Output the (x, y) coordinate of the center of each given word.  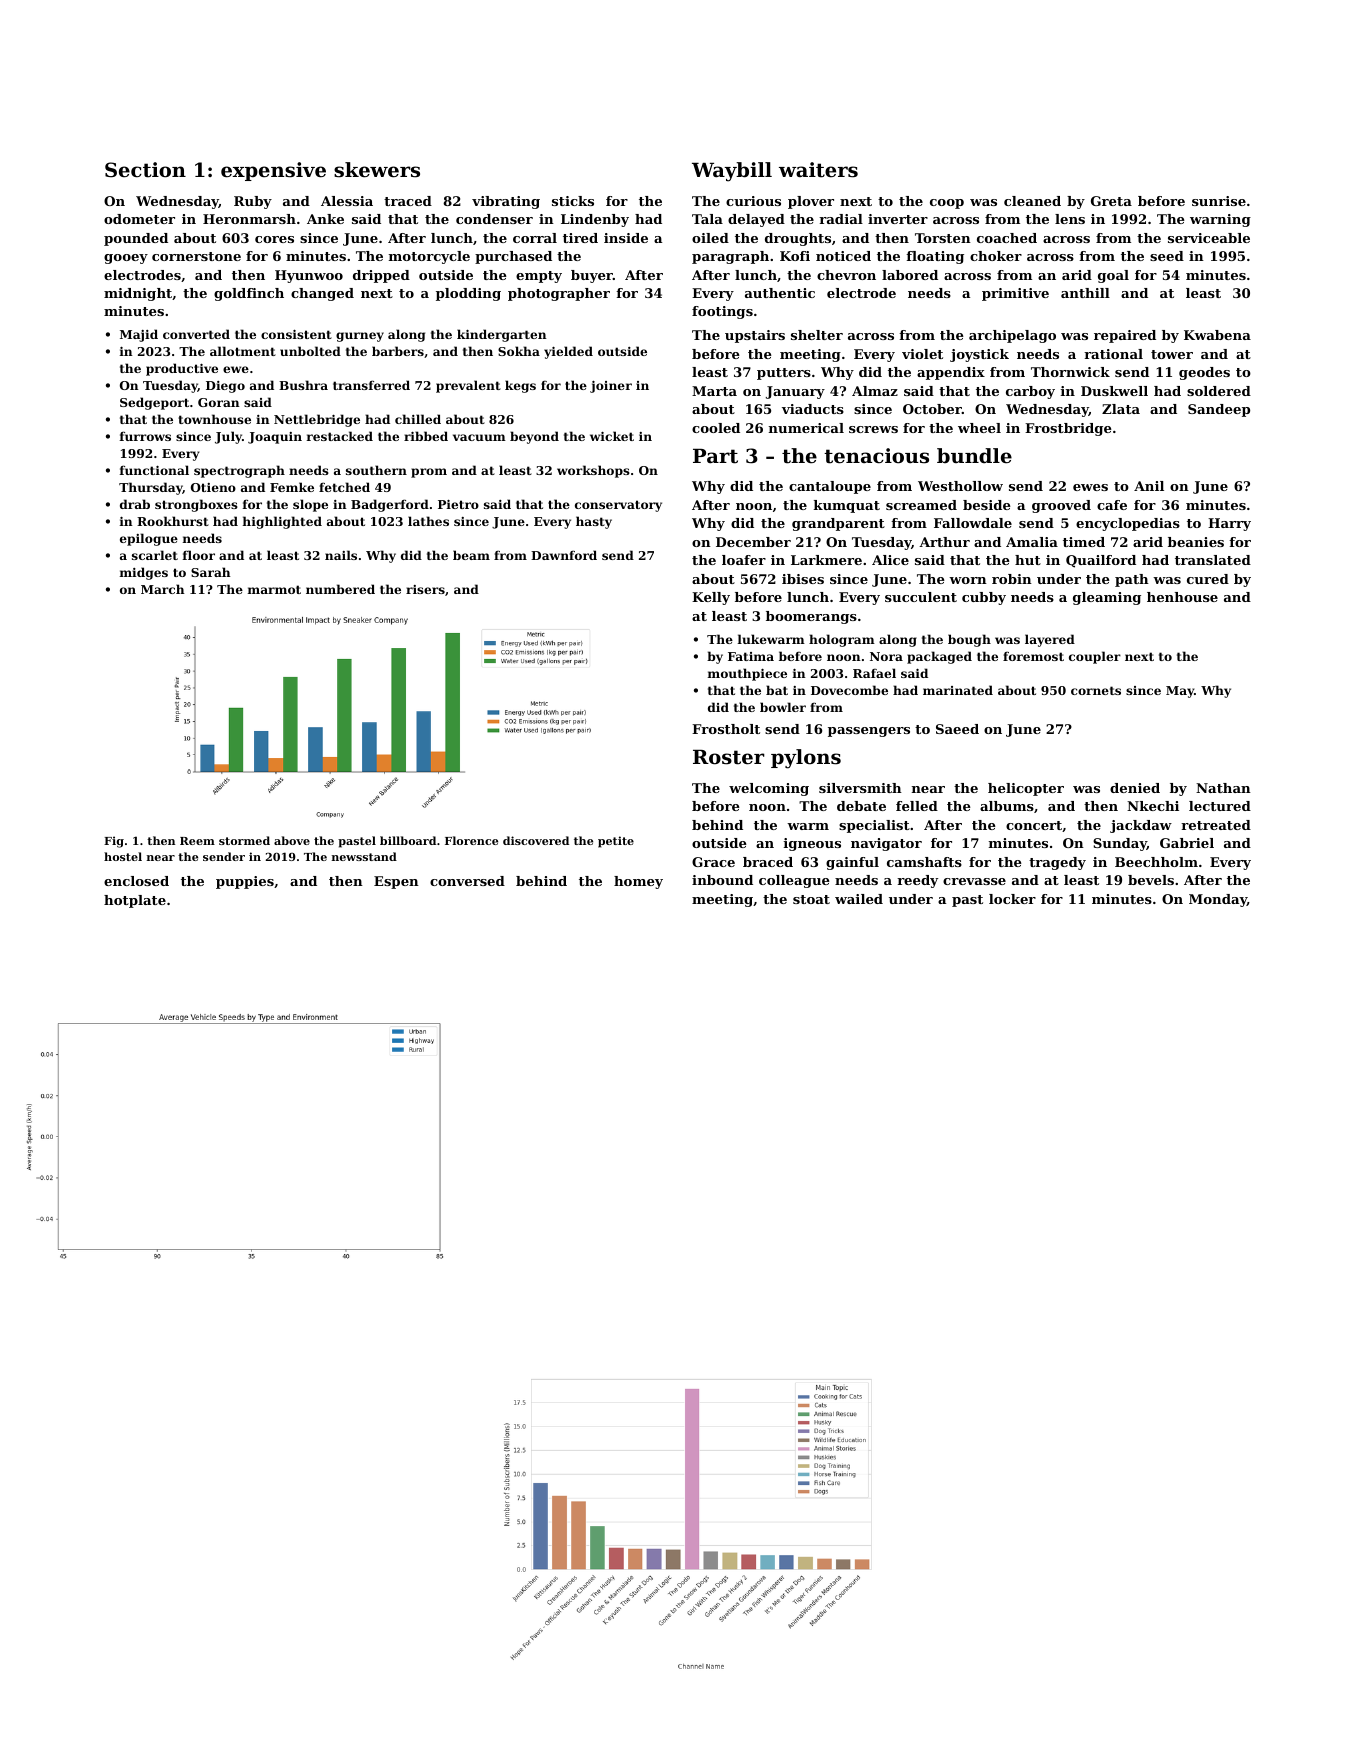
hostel (123, 856)
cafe (1112, 505)
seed (1167, 256)
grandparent (838, 524)
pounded (136, 239)
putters (784, 374)
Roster (729, 757)
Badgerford (390, 505)
